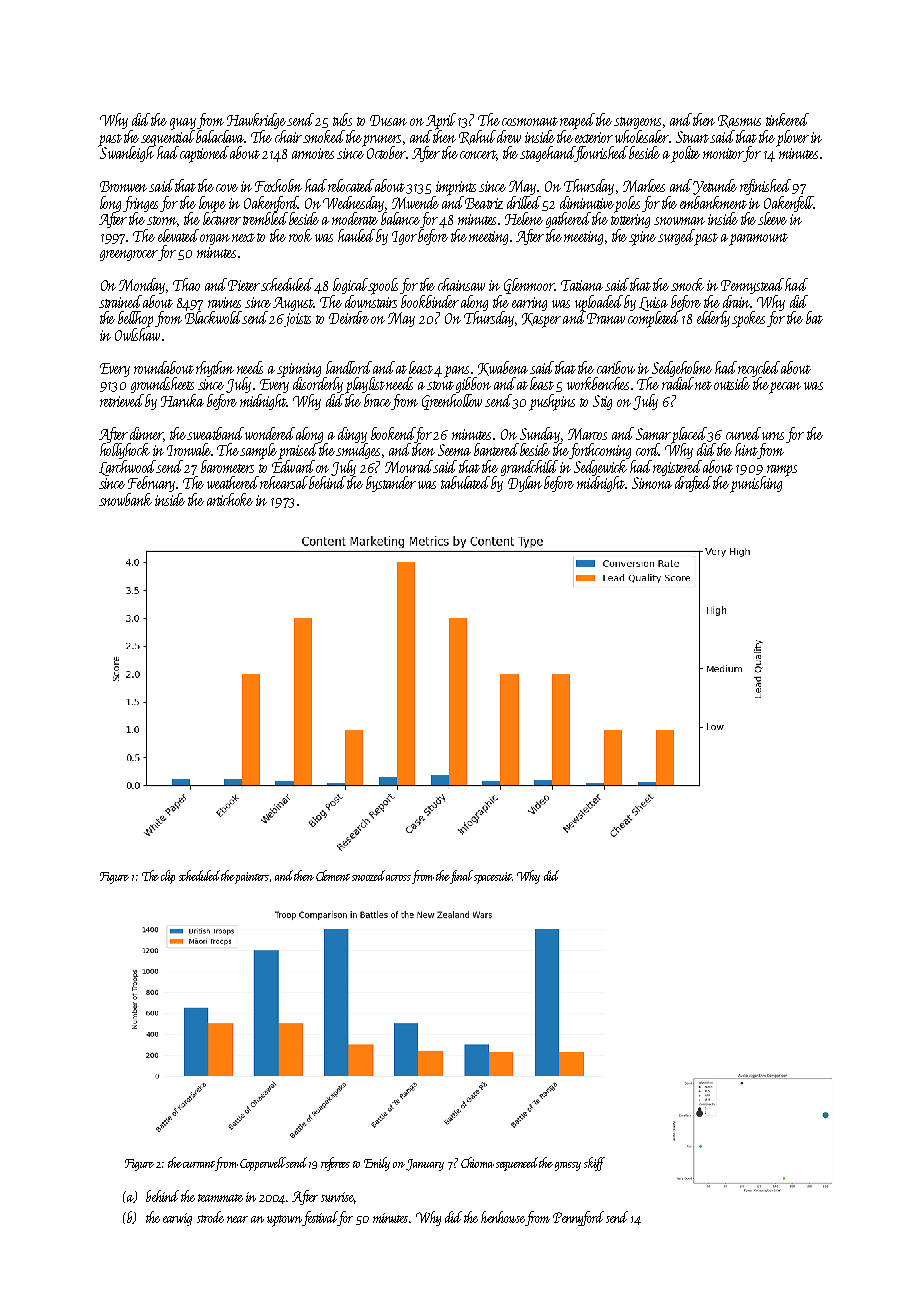 This page has height=1308, width=924. I want to click on spacesuit, so click(493, 878).
